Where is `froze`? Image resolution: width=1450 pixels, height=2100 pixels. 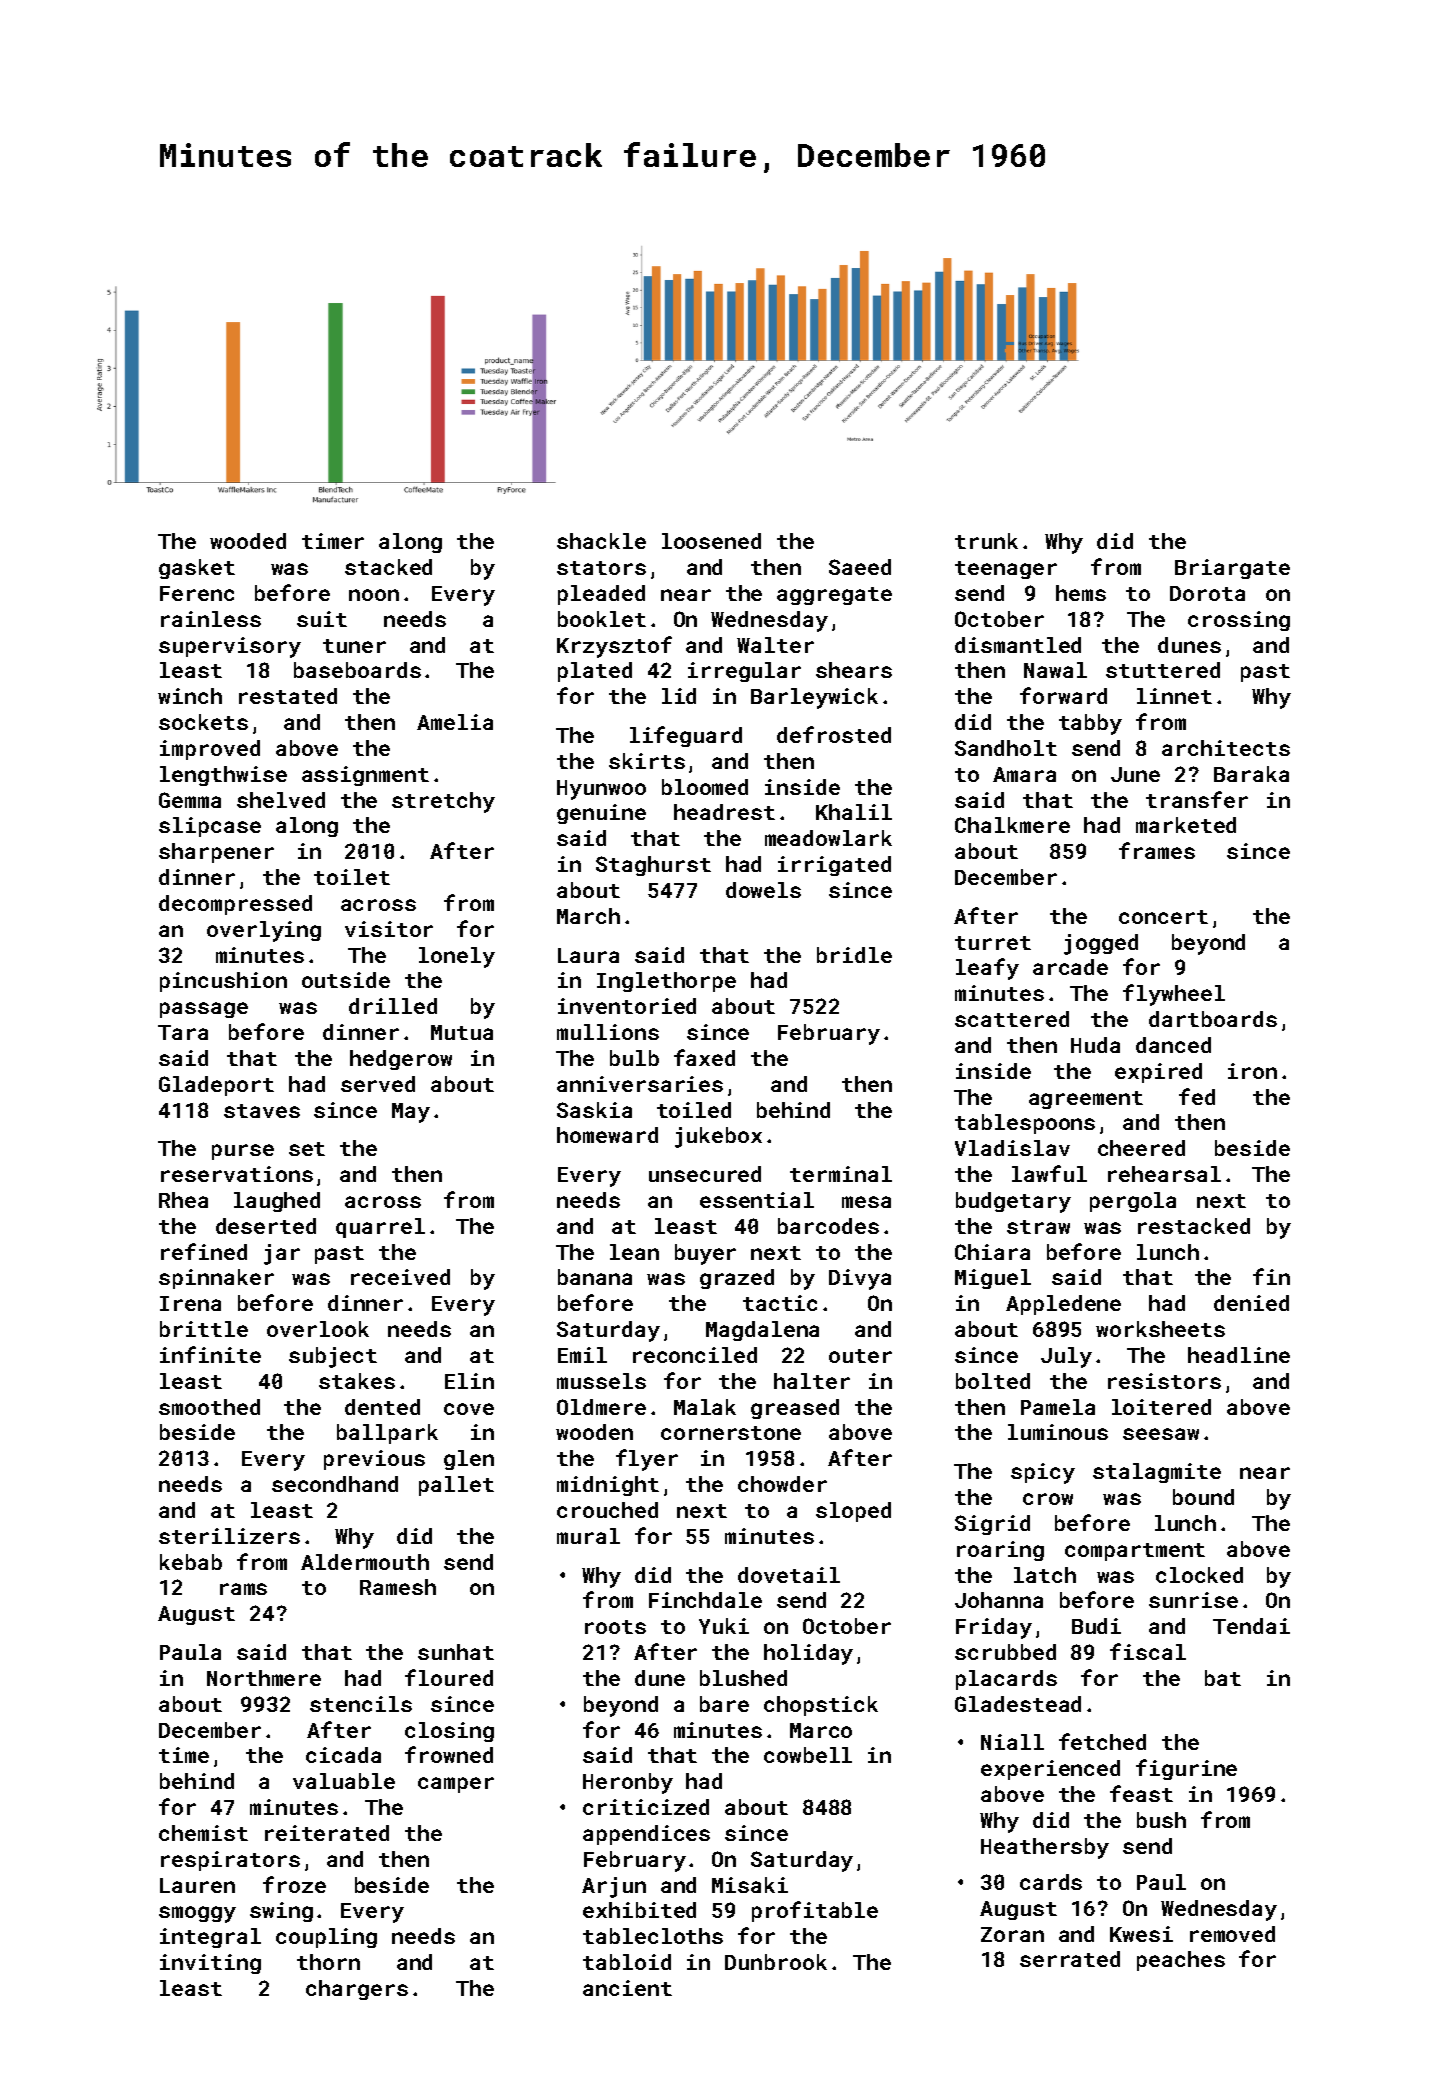 froze is located at coordinates (294, 1884).
